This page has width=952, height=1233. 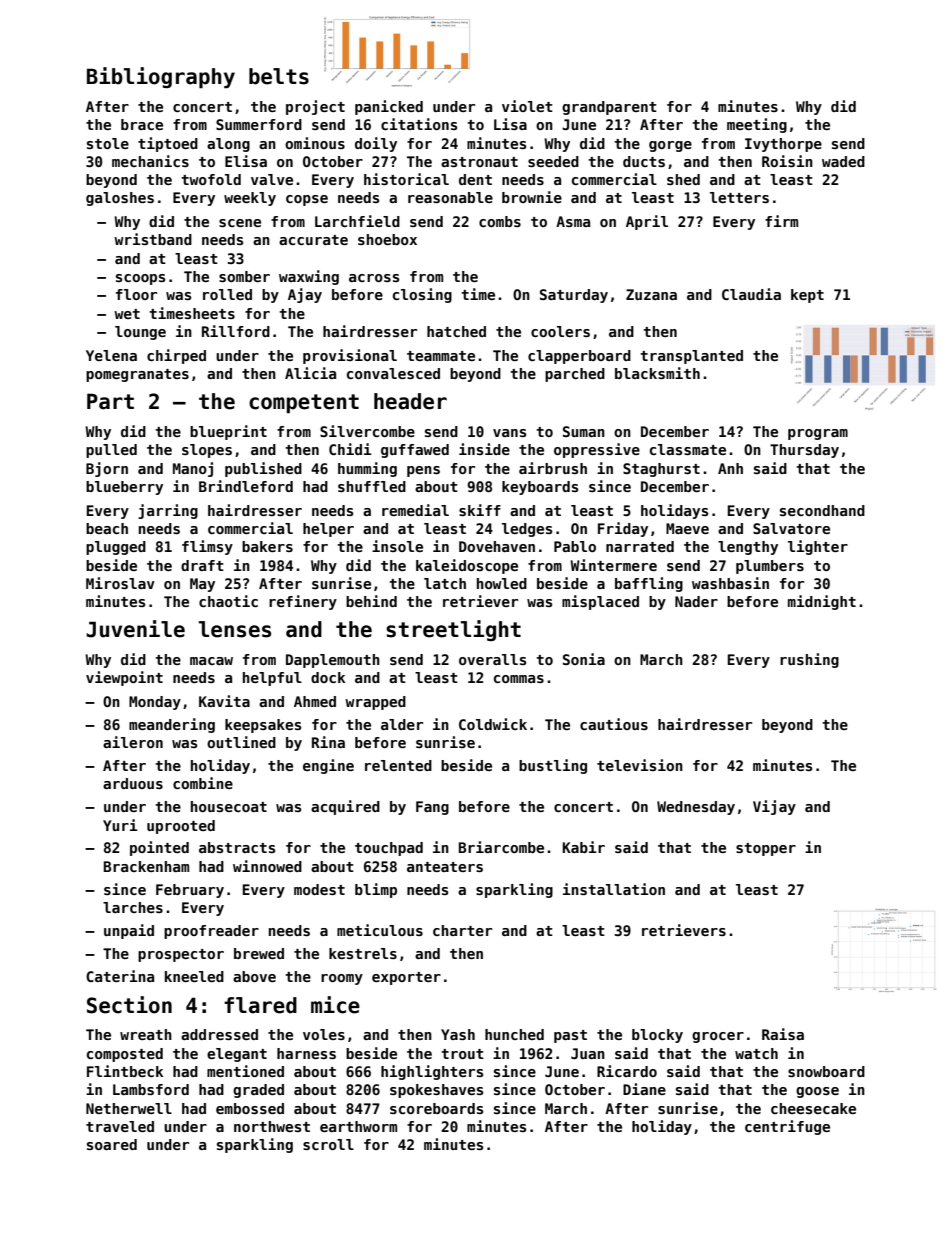 I want to click on Suman, so click(x=584, y=431).
